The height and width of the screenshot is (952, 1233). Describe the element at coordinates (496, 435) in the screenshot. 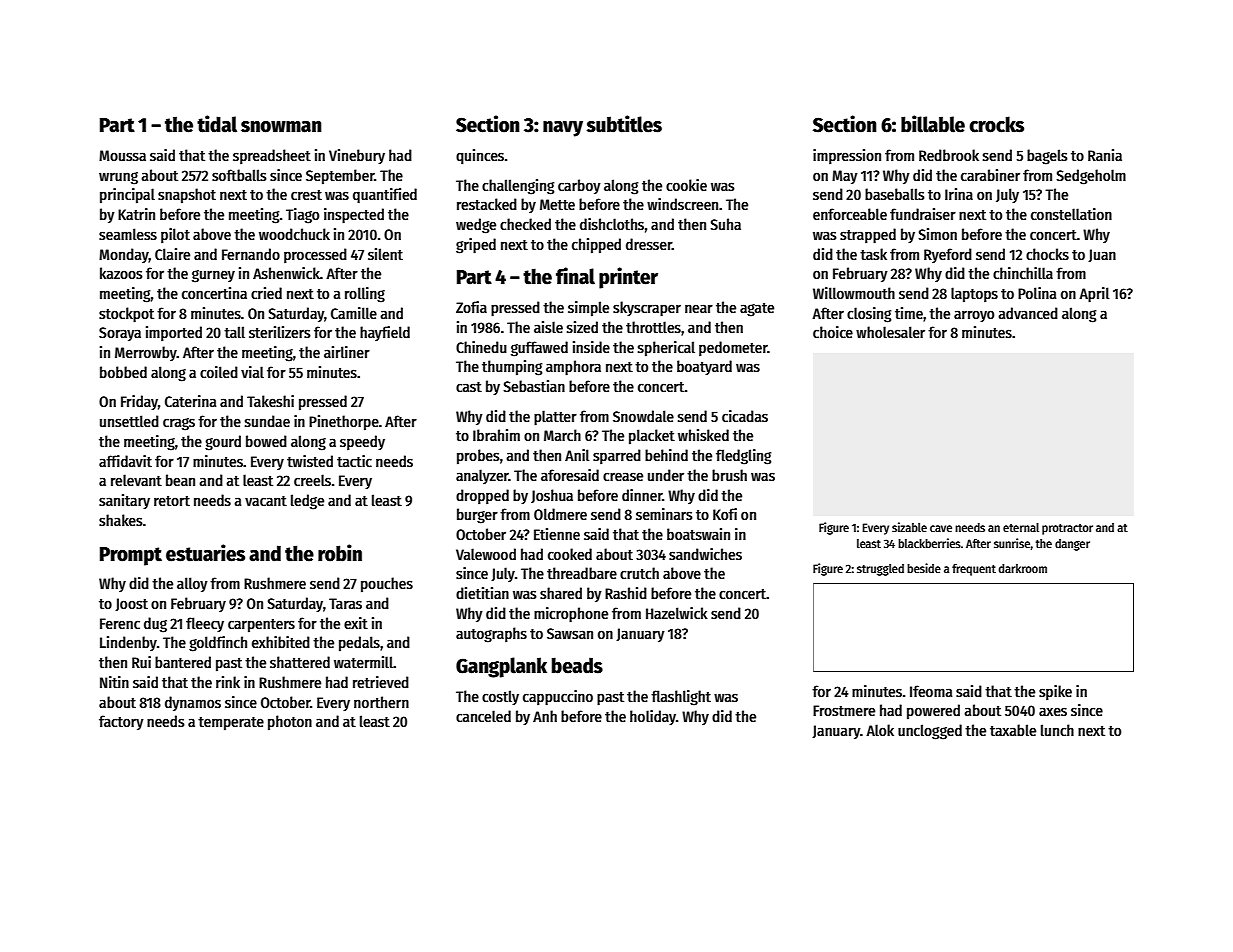

I see `Ibrahim` at that location.
